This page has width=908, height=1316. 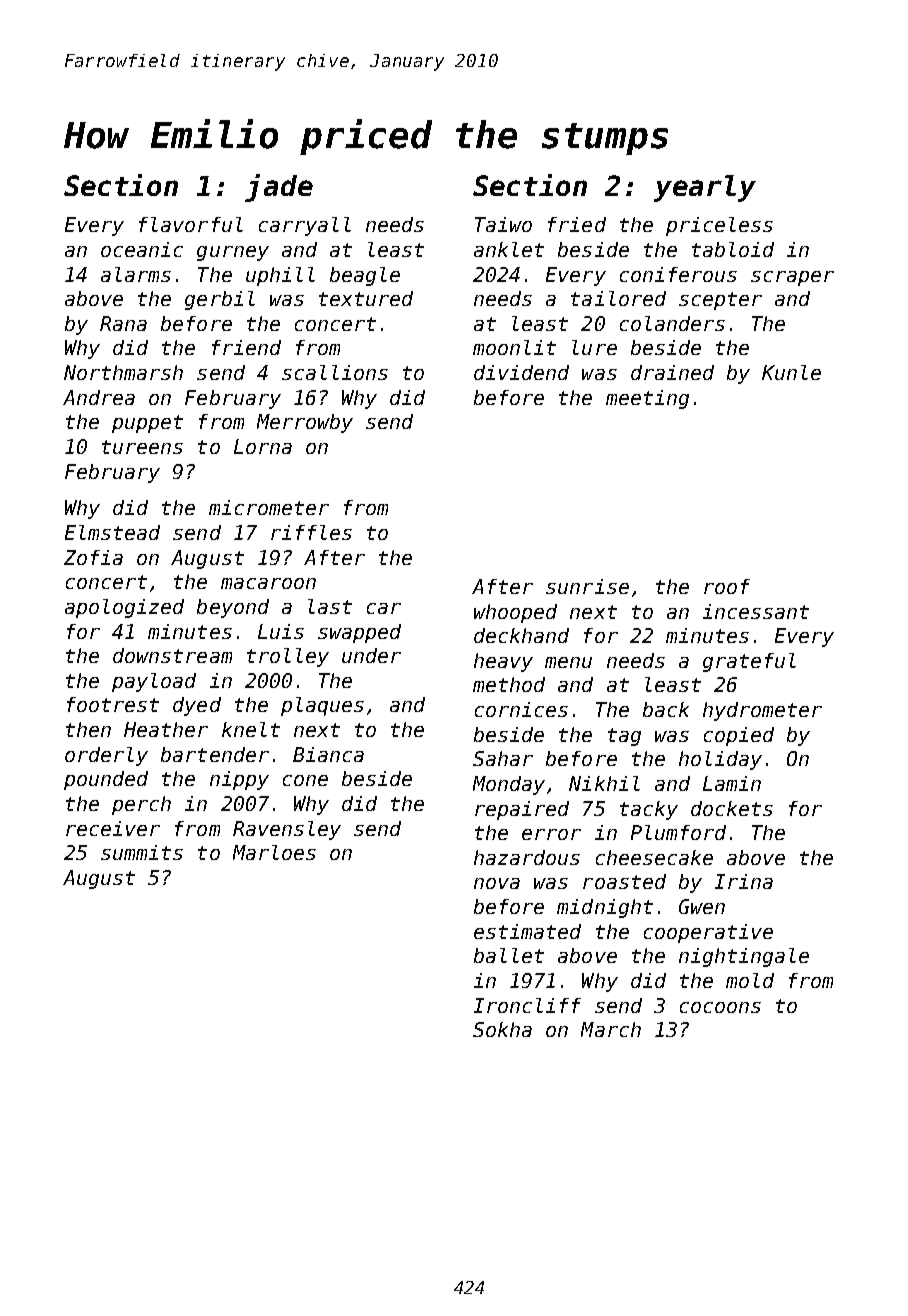 I want to click on summits, so click(x=142, y=852).
